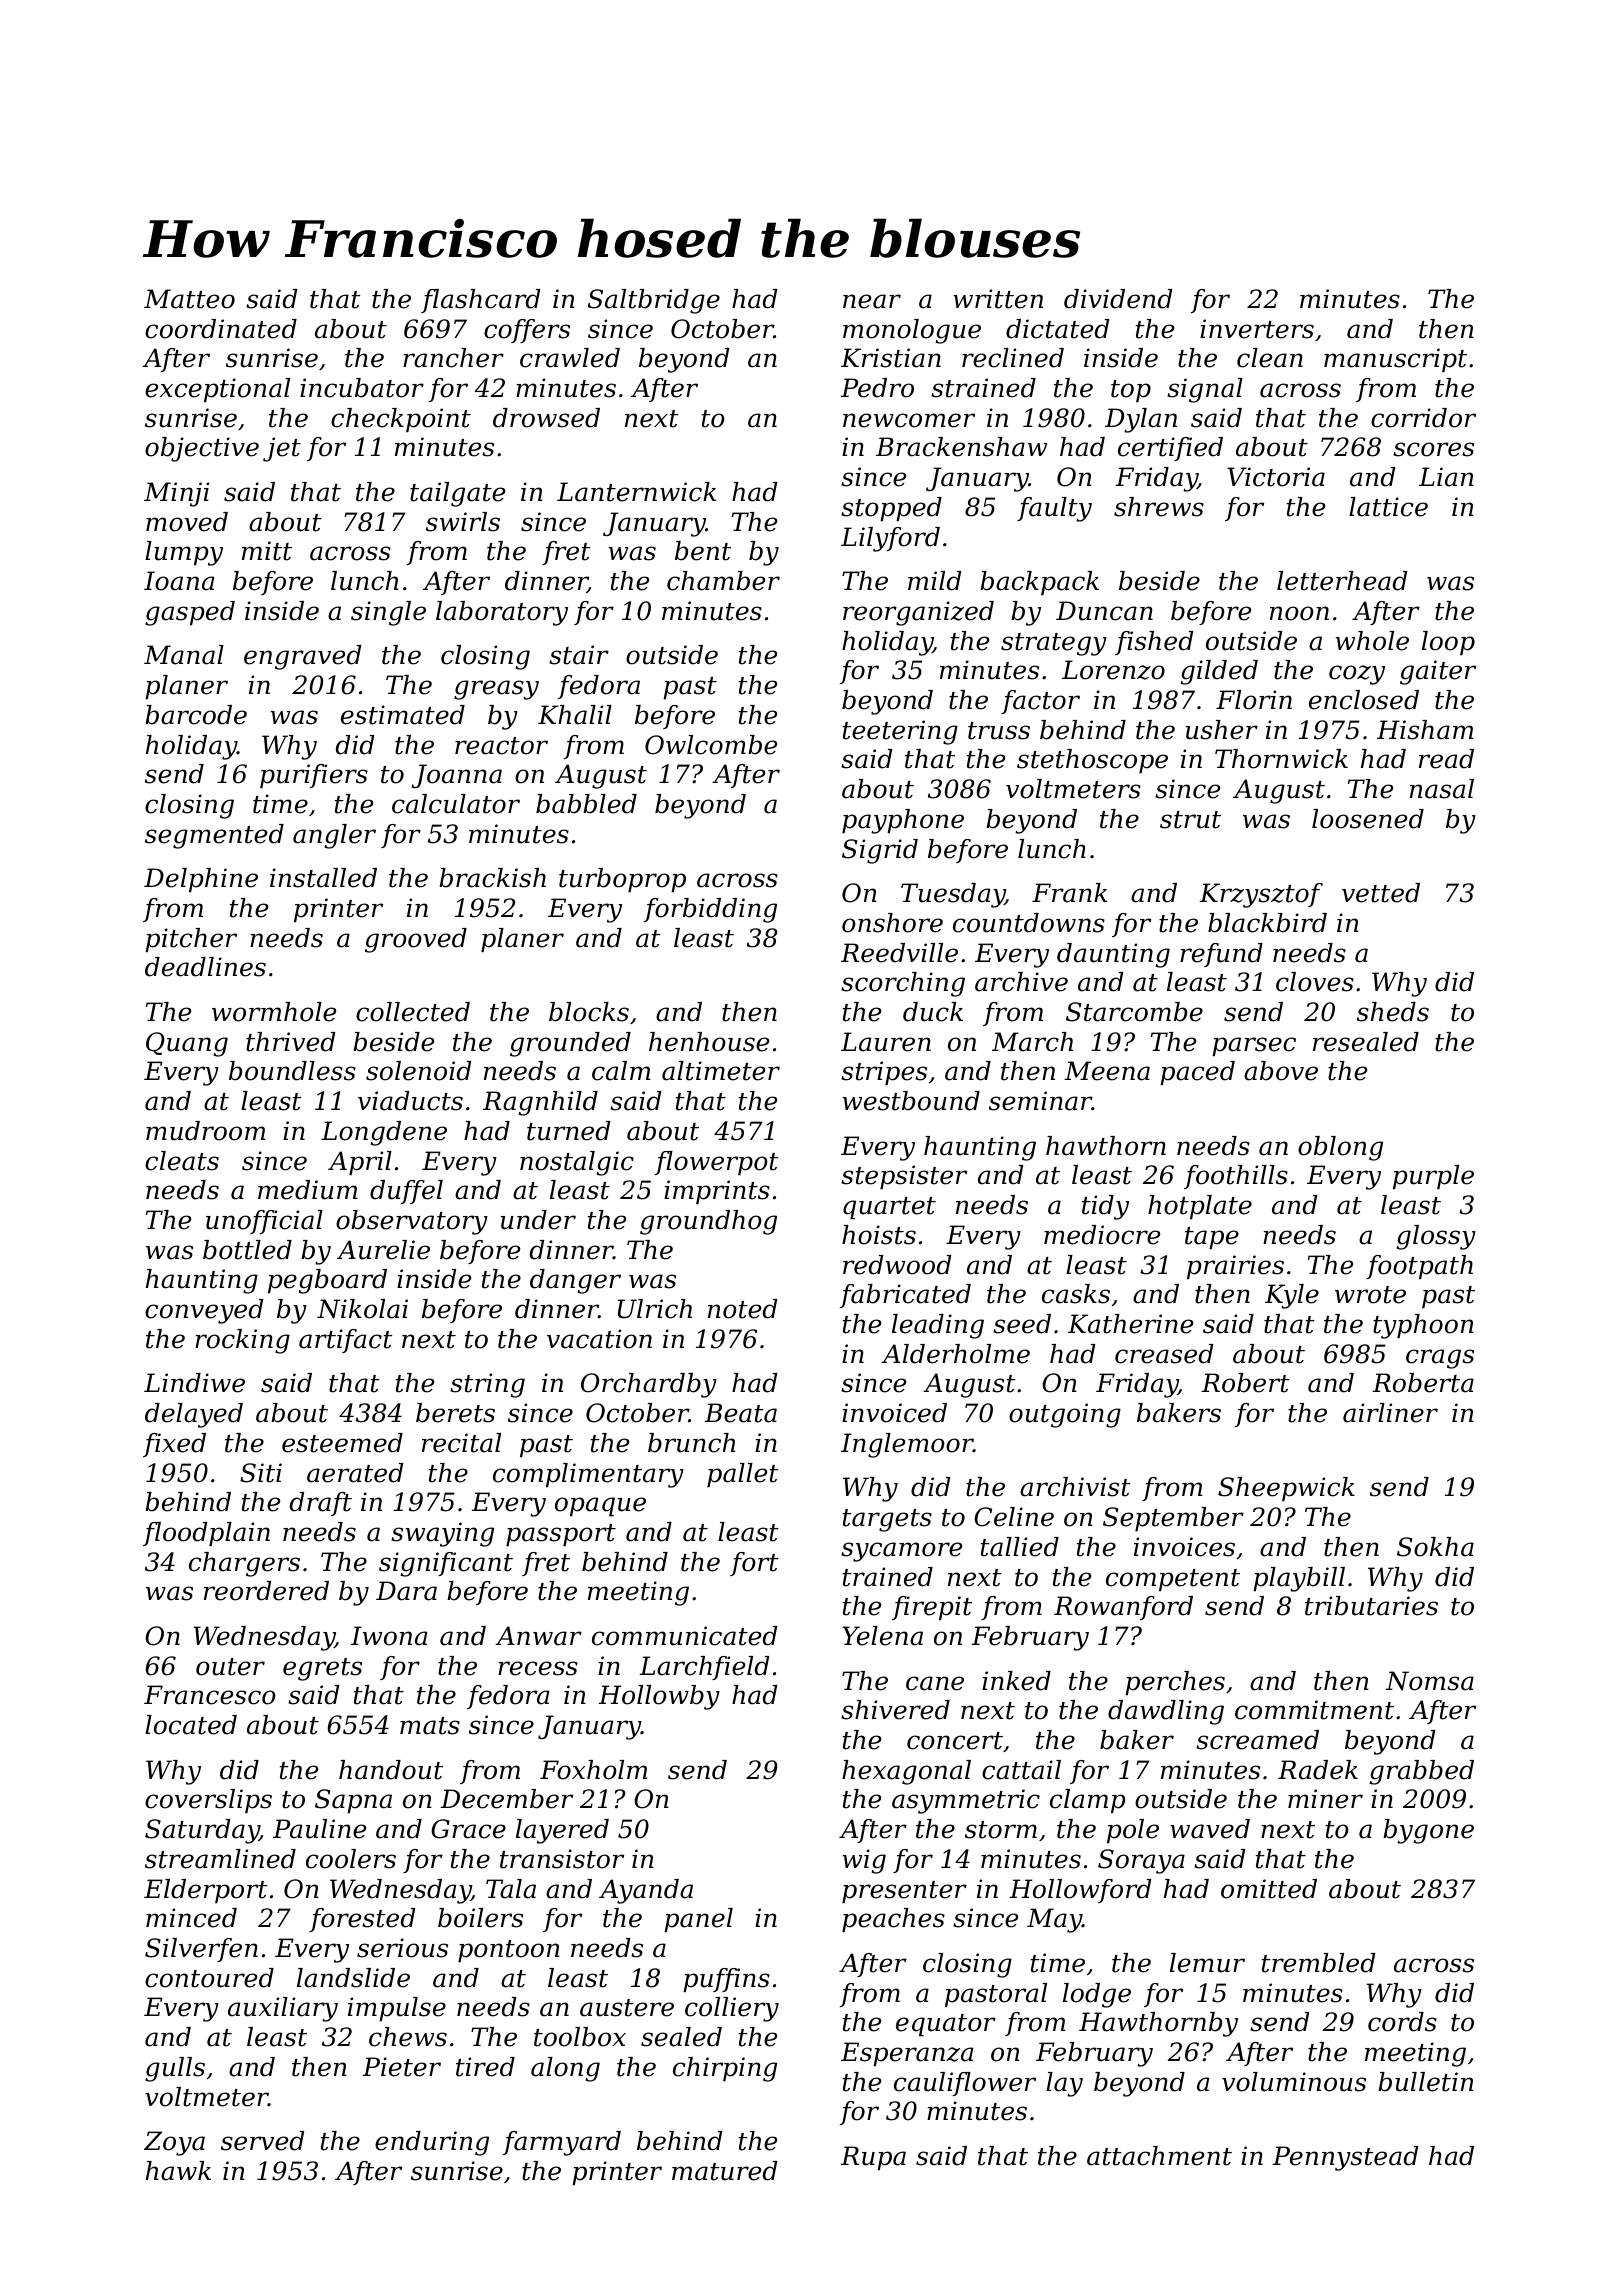  What do you see at coordinates (1448, 643) in the image?
I see `loop` at bounding box center [1448, 643].
